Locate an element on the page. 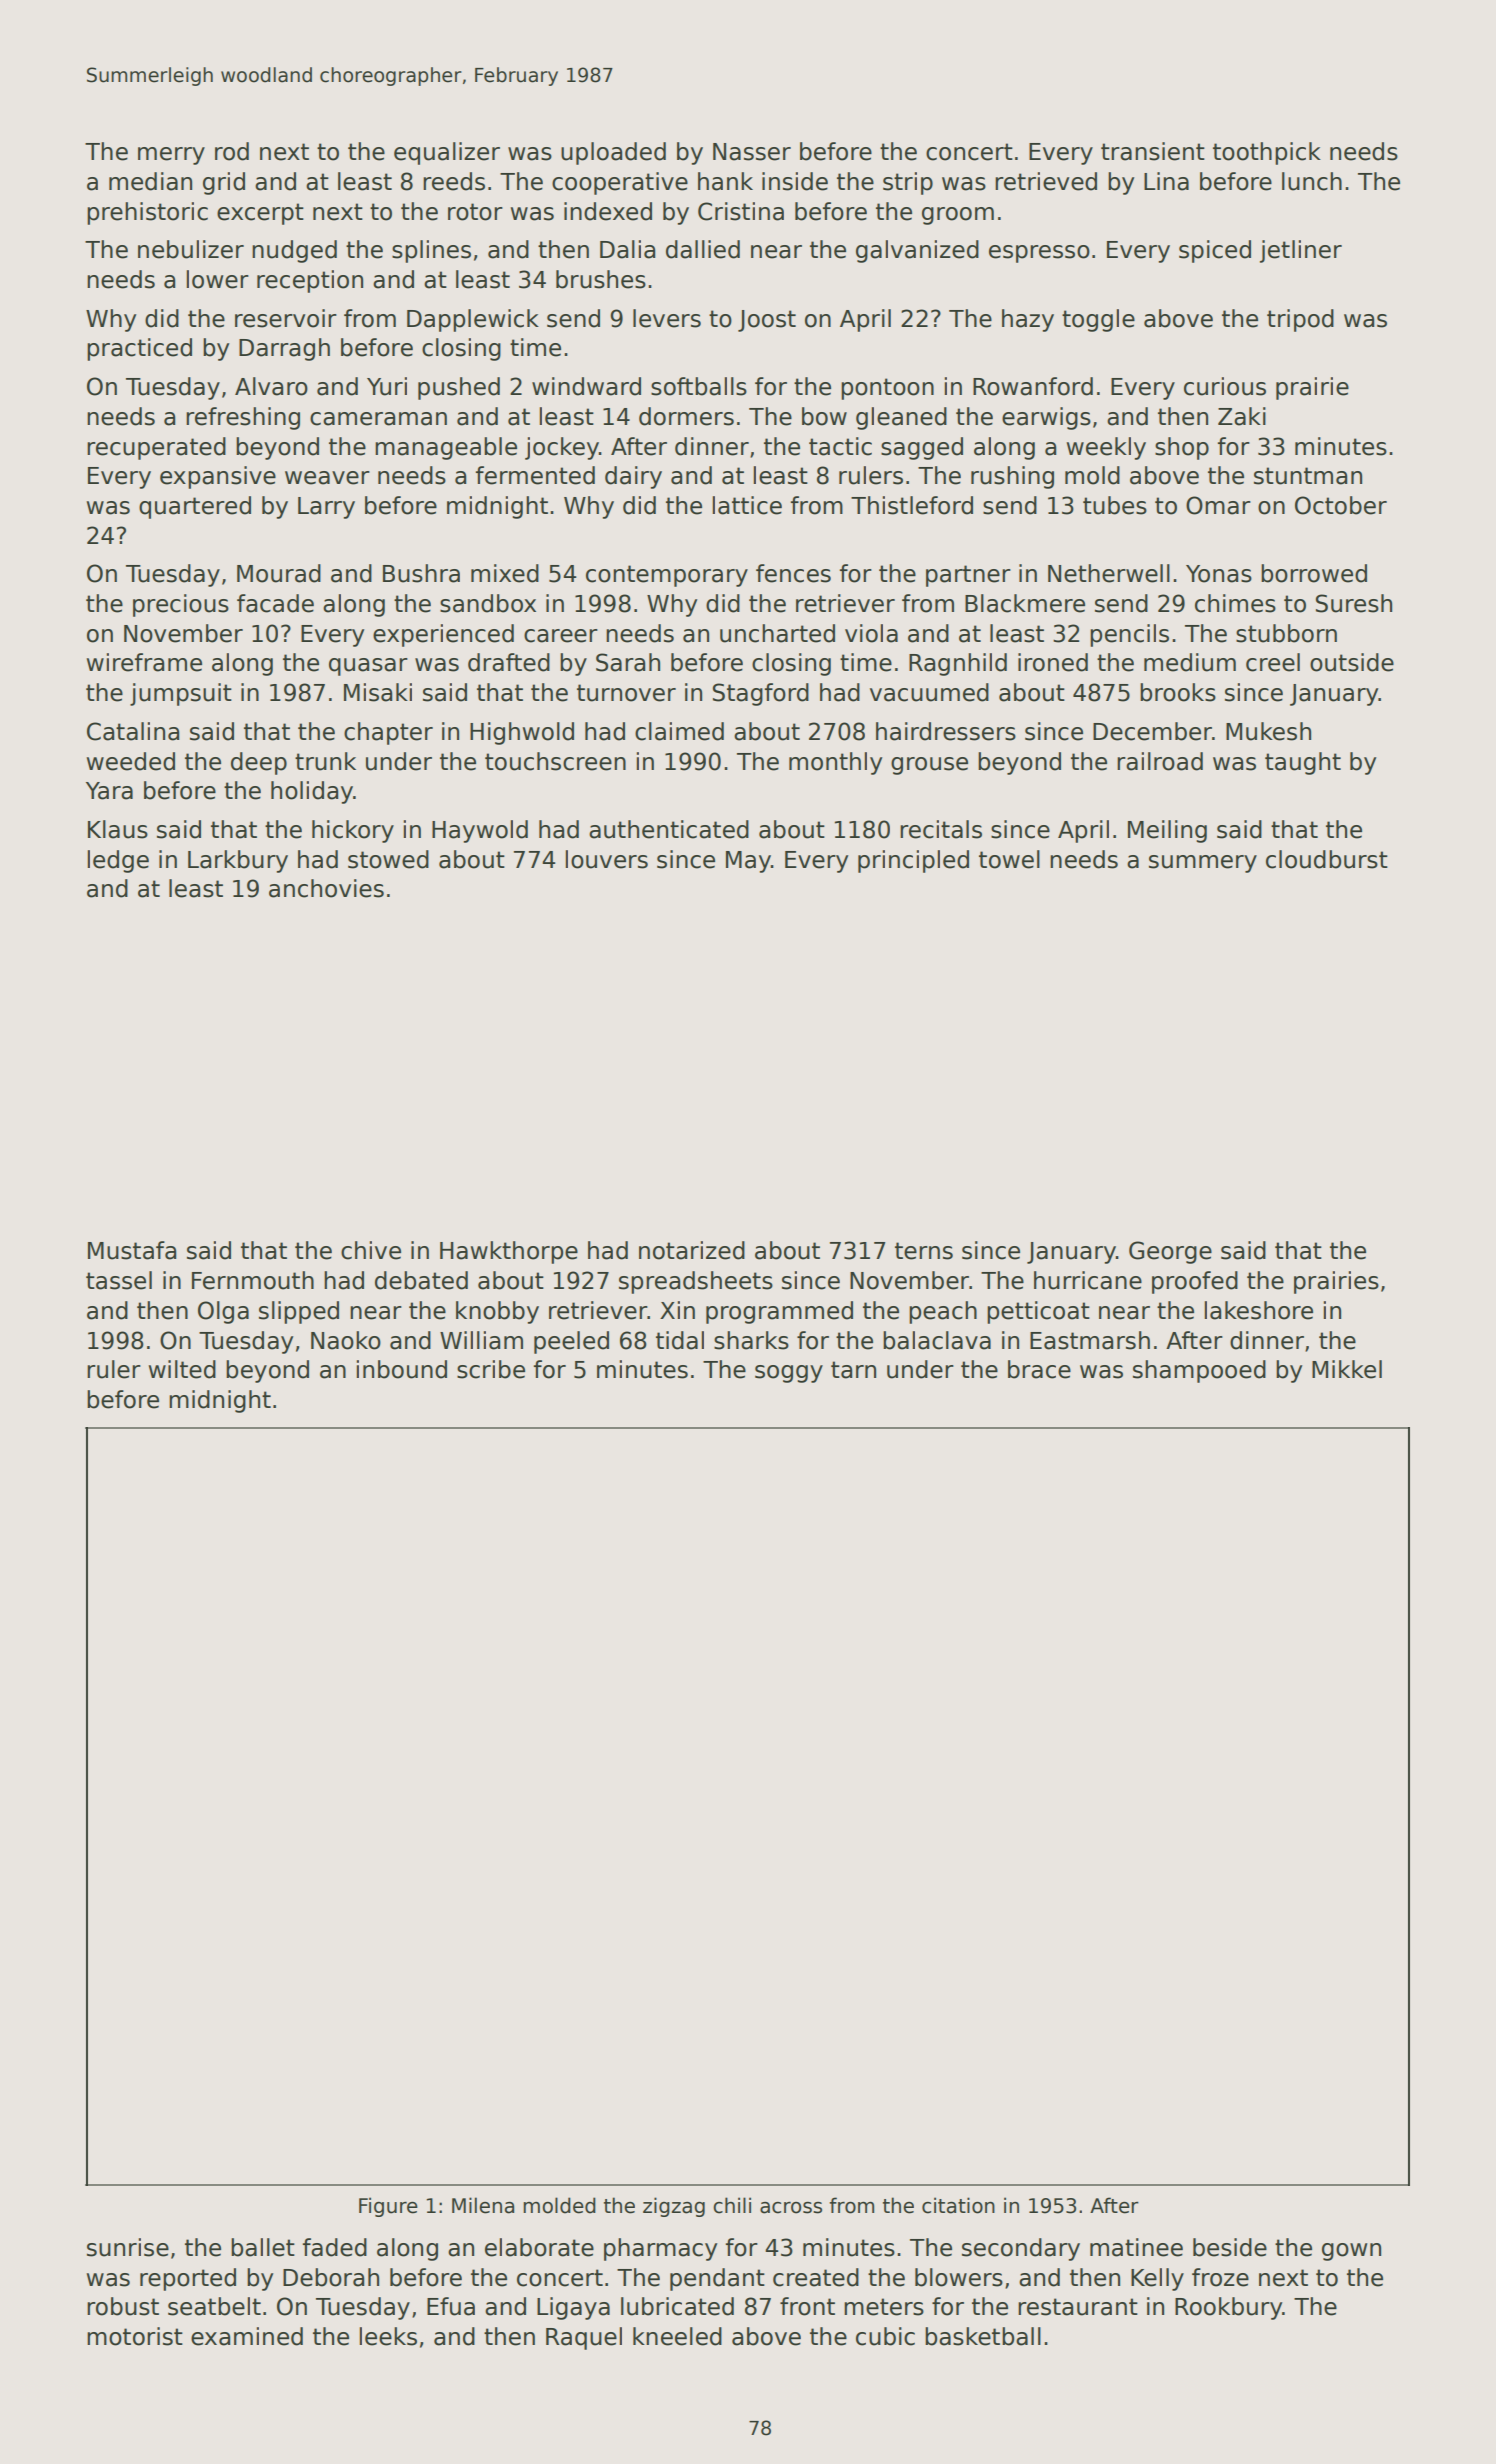  Alvaro is located at coordinates (271, 386).
